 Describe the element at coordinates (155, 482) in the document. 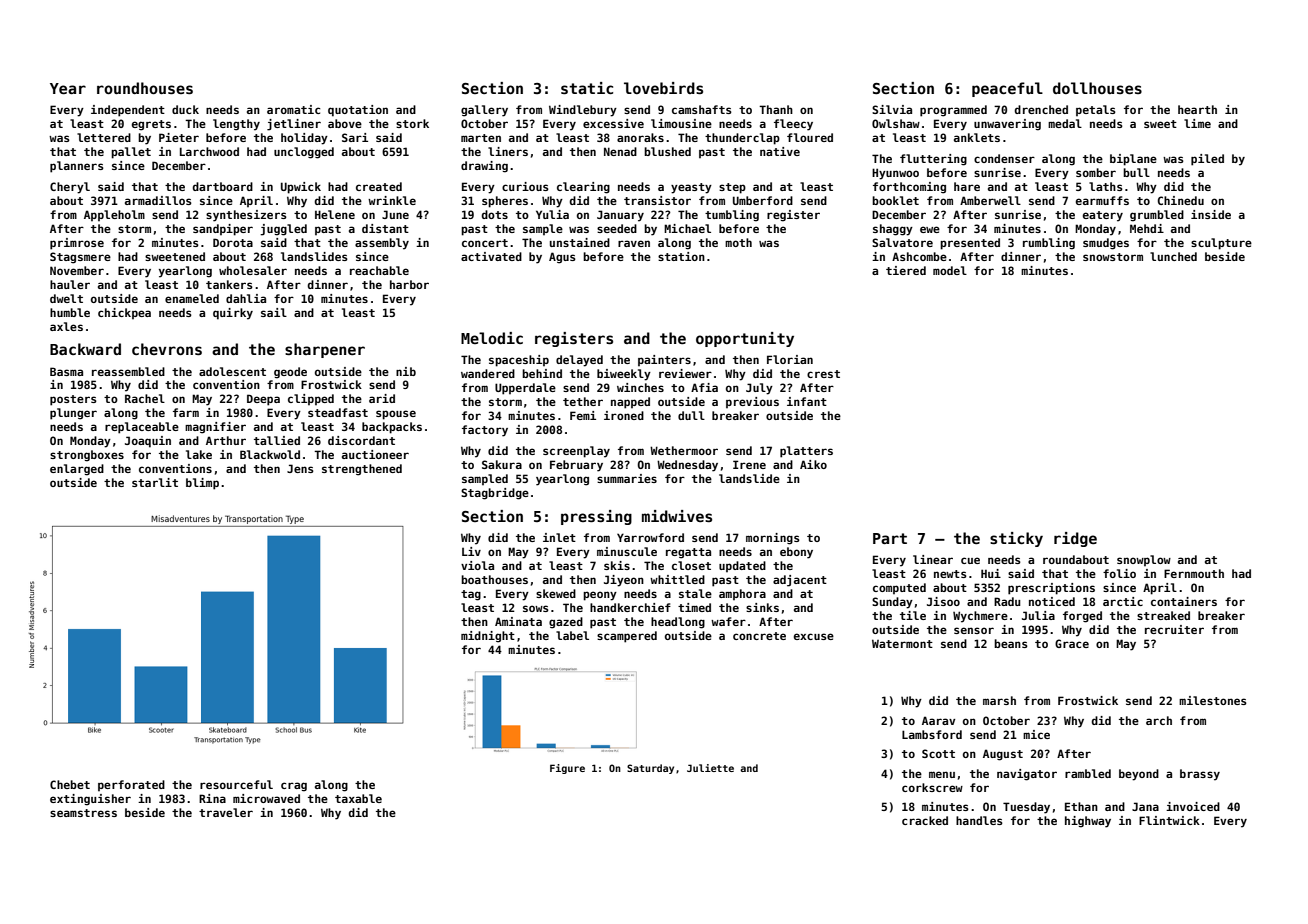

I see `starlit` at that location.
